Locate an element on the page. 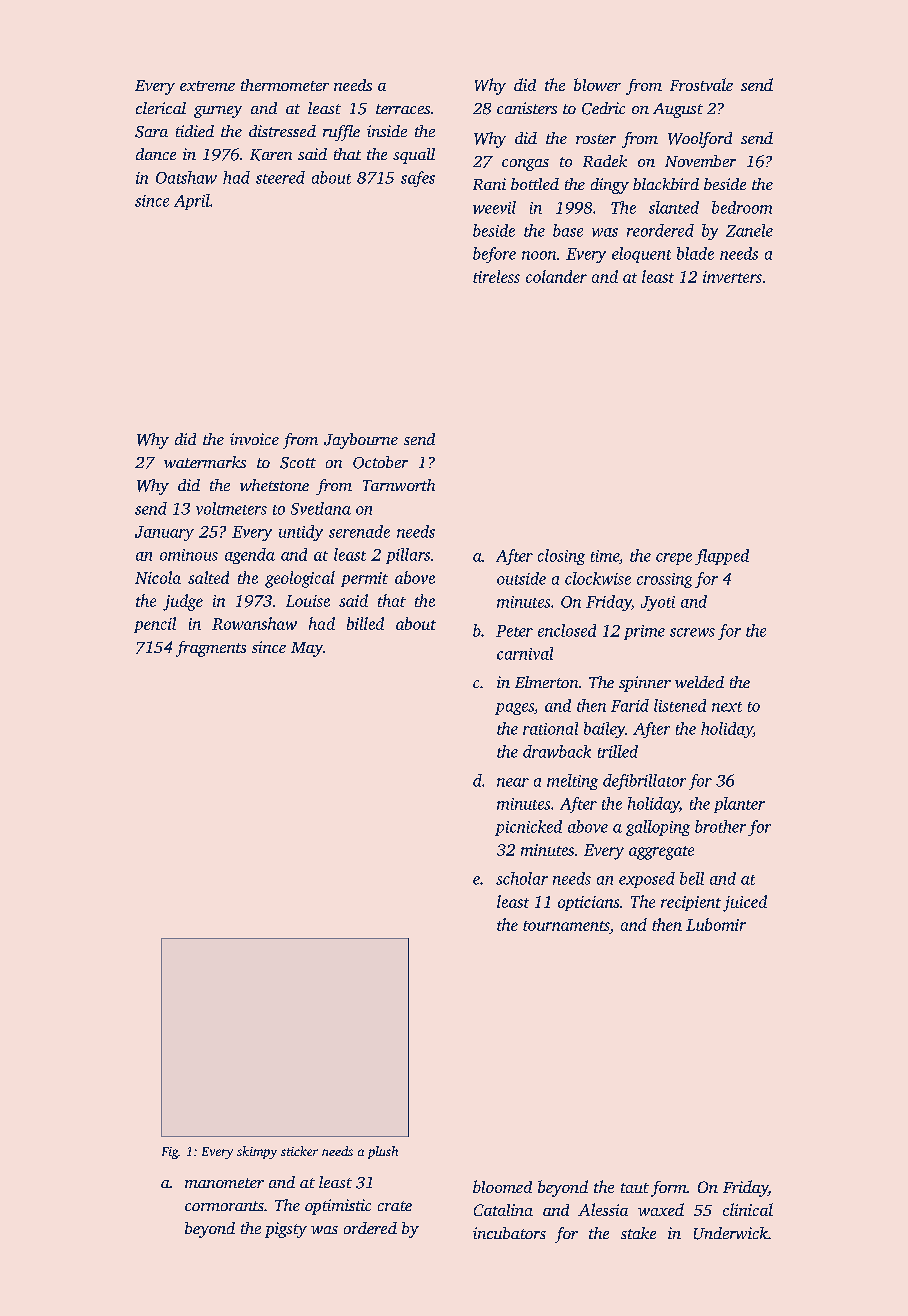 This page has width=908, height=1316. fragments is located at coordinates (211, 649).
